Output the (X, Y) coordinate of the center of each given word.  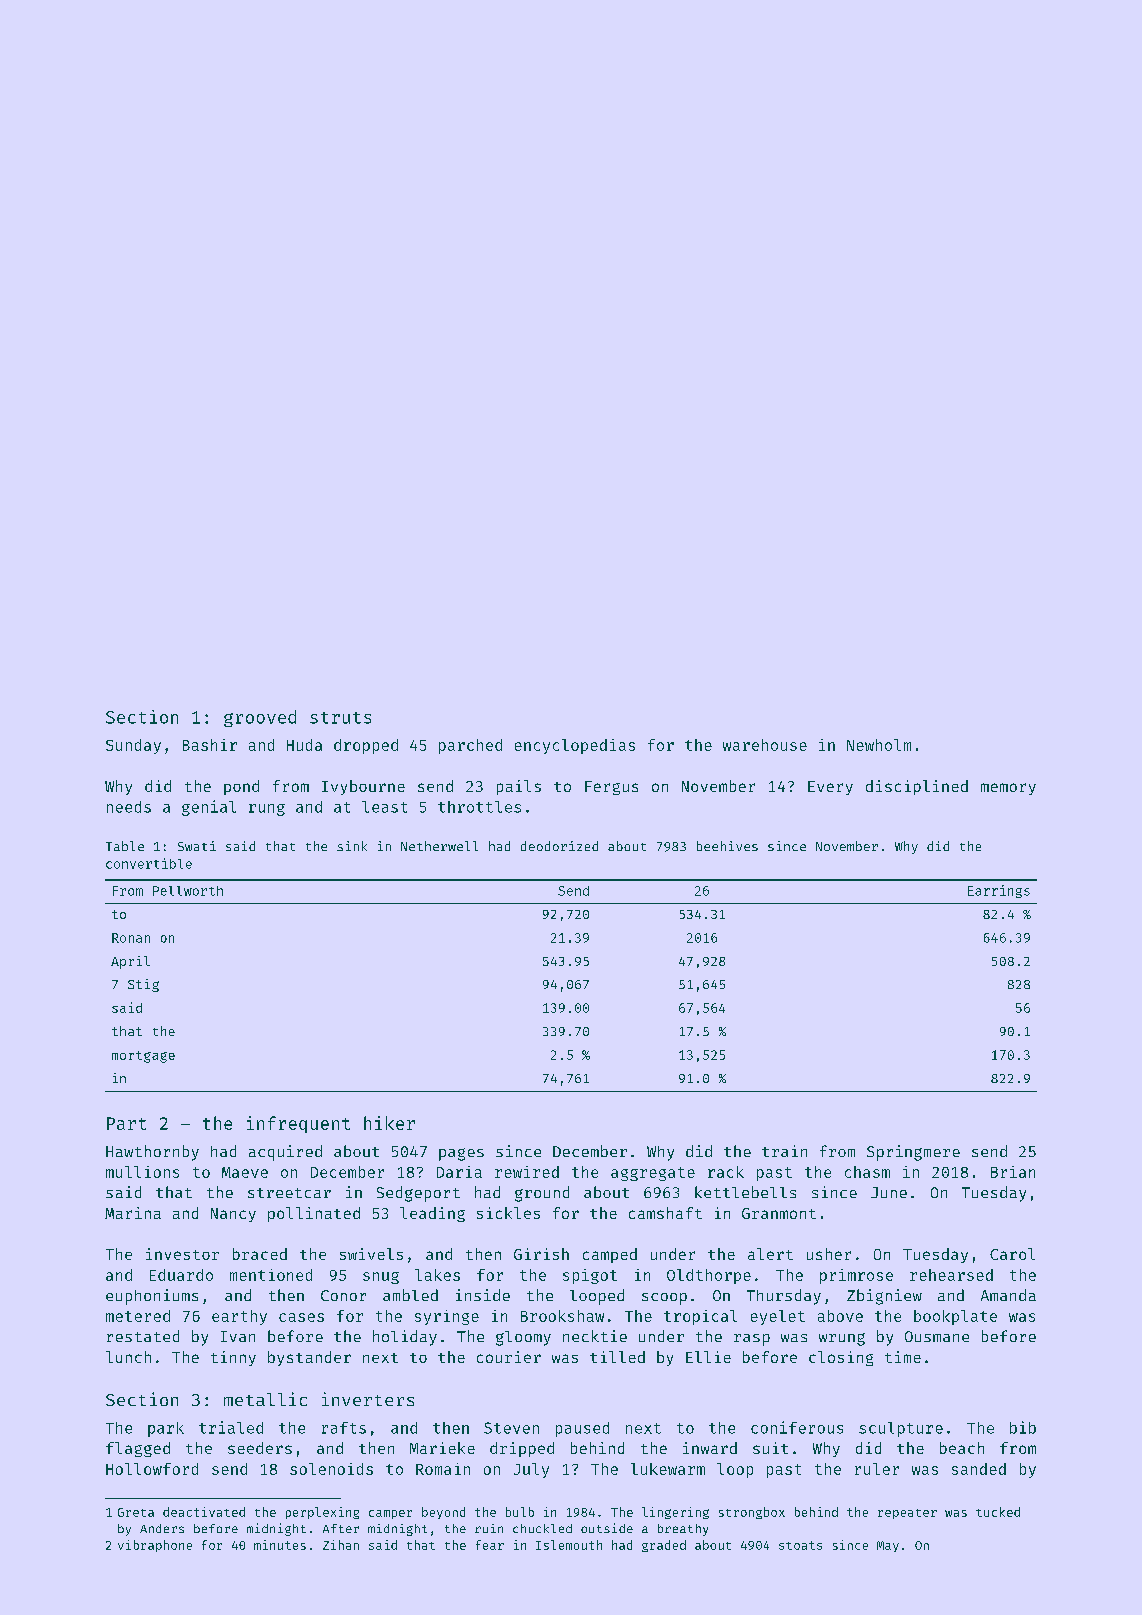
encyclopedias (575, 746)
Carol (1012, 1254)
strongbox (752, 1513)
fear (490, 1545)
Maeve (245, 1172)
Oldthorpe (709, 1276)
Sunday (133, 746)
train (784, 1151)
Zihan (341, 1545)
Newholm (879, 745)
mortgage (143, 1057)
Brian (1013, 1172)
